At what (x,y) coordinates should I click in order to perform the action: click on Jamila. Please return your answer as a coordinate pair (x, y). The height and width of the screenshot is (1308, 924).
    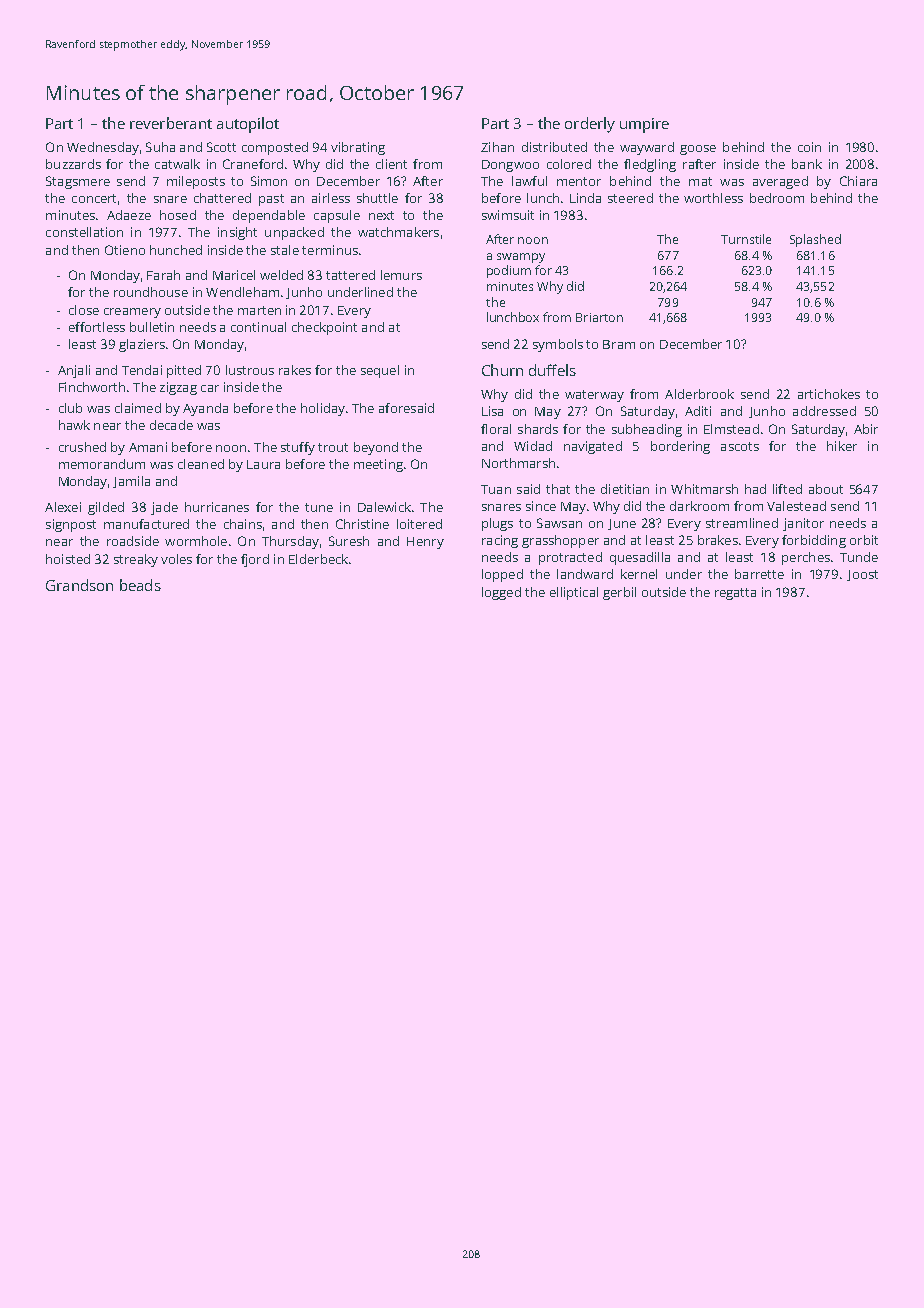
    Looking at the image, I should click on (131, 482).
